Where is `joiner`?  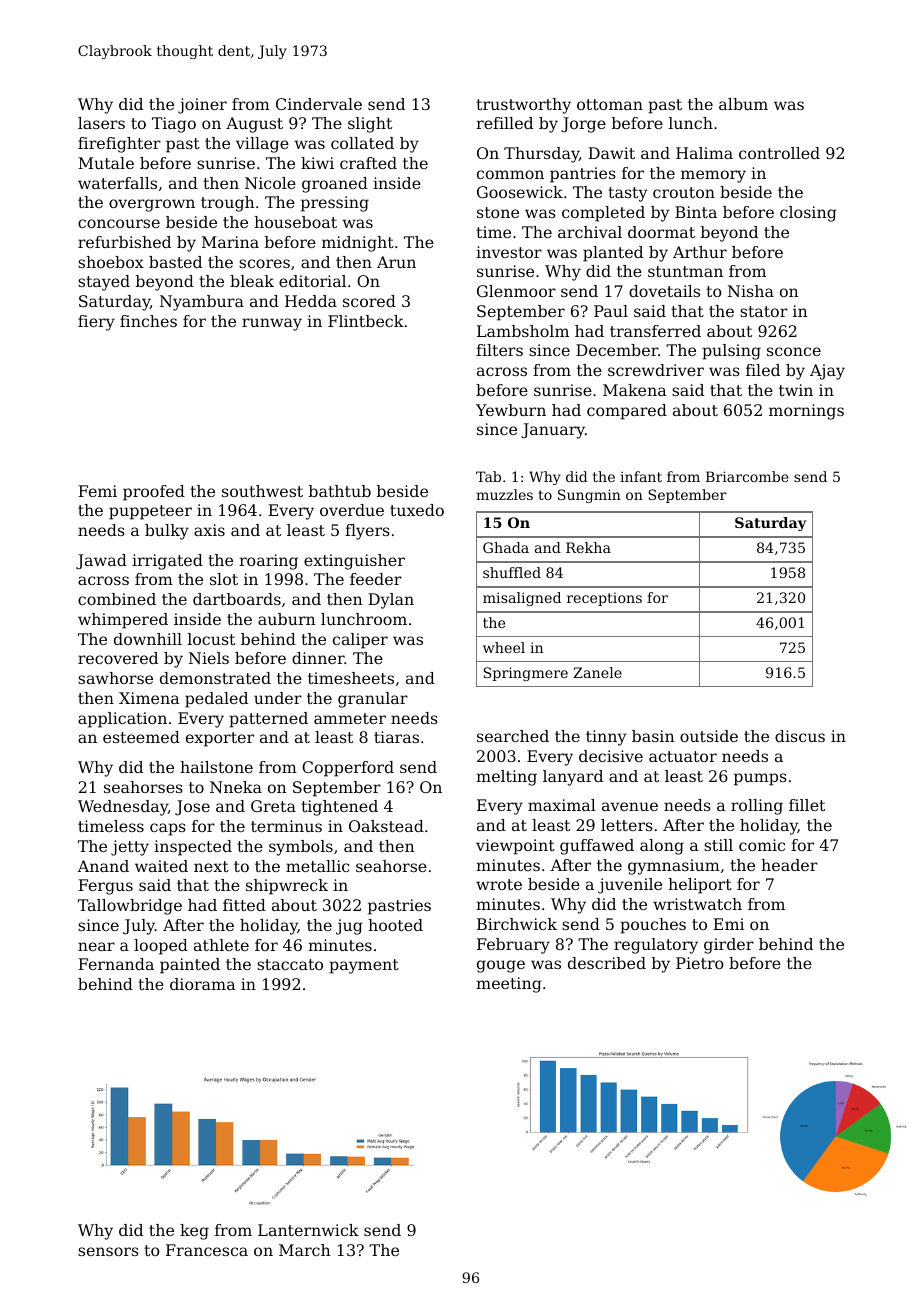 joiner is located at coordinates (202, 106).
